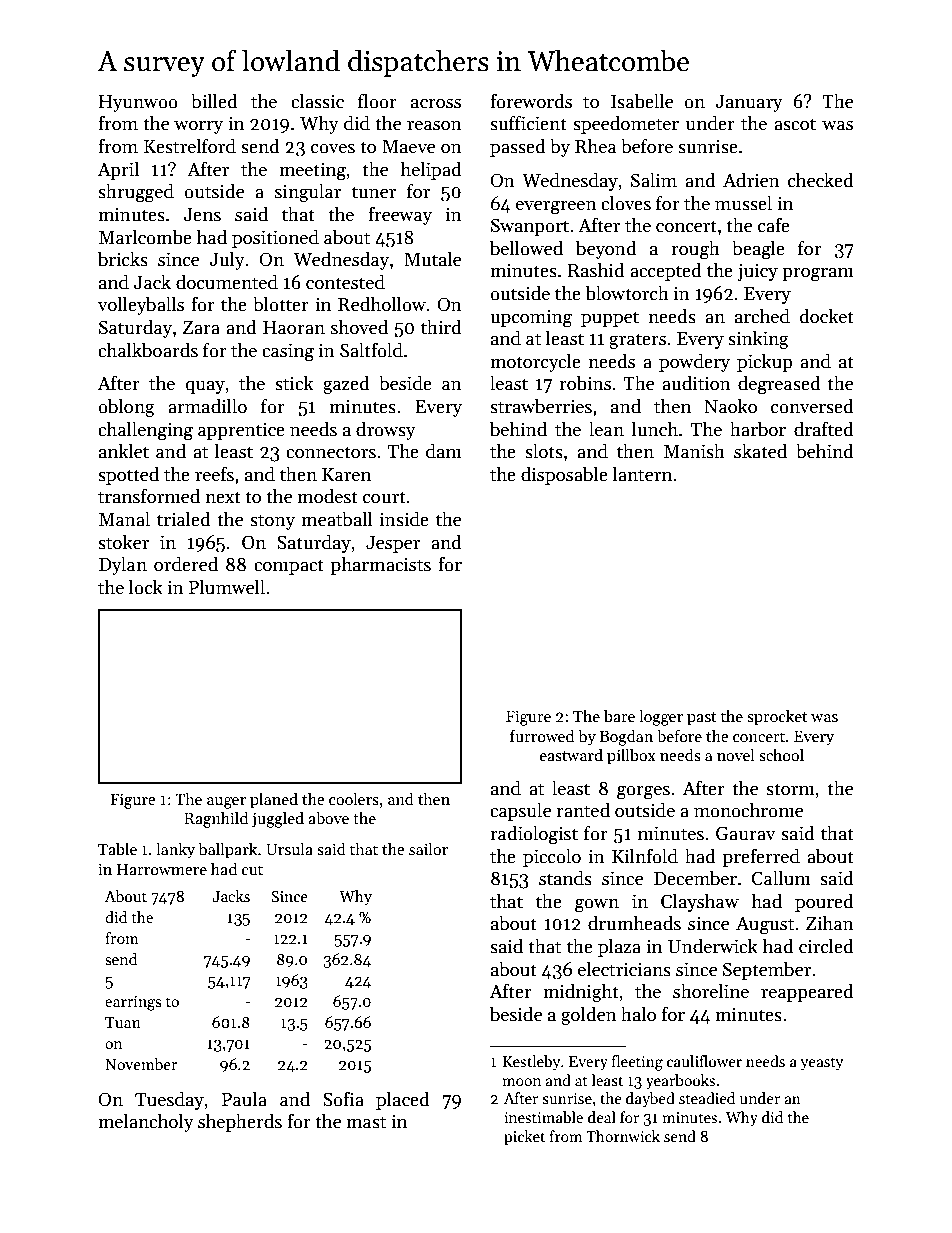 The image size is (952, 1233). Describe the element at coordinates (542, 735) in the screenshot. I see `furrowed` at that location.
